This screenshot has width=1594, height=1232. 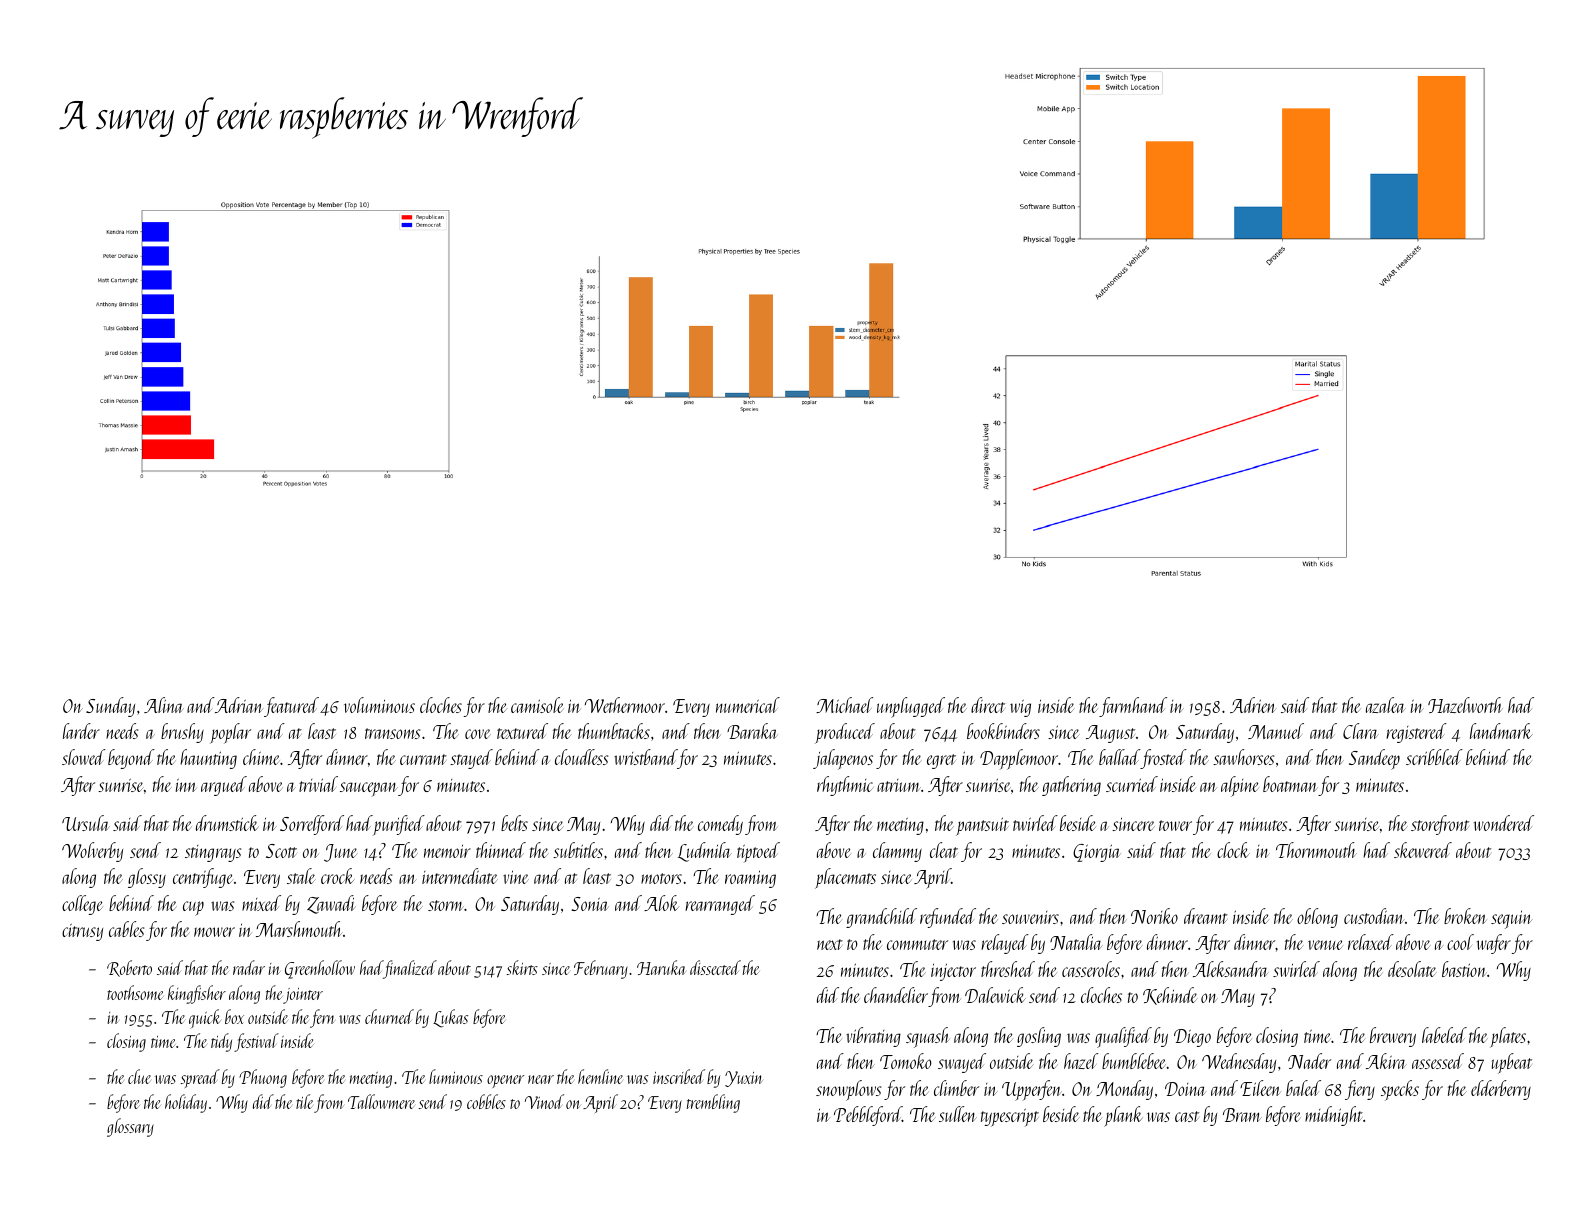 What do you see at coordinates (1276, 731) in the screenshot?
I see `Manuel` at bounding box center [1276, 731].
